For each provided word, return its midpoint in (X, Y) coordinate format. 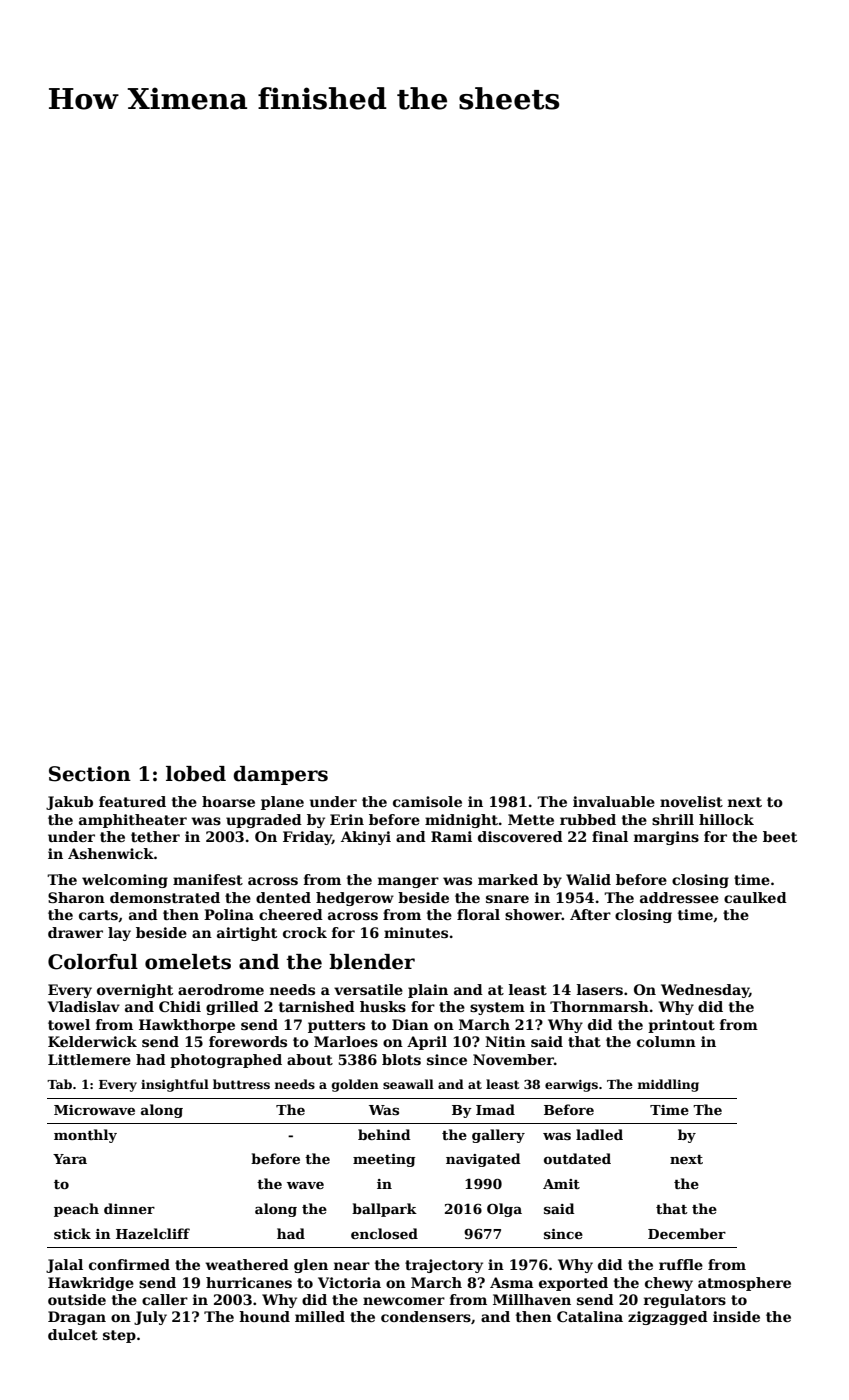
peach (76, 1210)
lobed (196, 774)
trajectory (444, 1266)
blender (372, 962)
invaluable (614, 801)
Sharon (76, 897)
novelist (691, 801)
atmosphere (744, 1284)
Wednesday (705, 991)
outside (77, 1299)
